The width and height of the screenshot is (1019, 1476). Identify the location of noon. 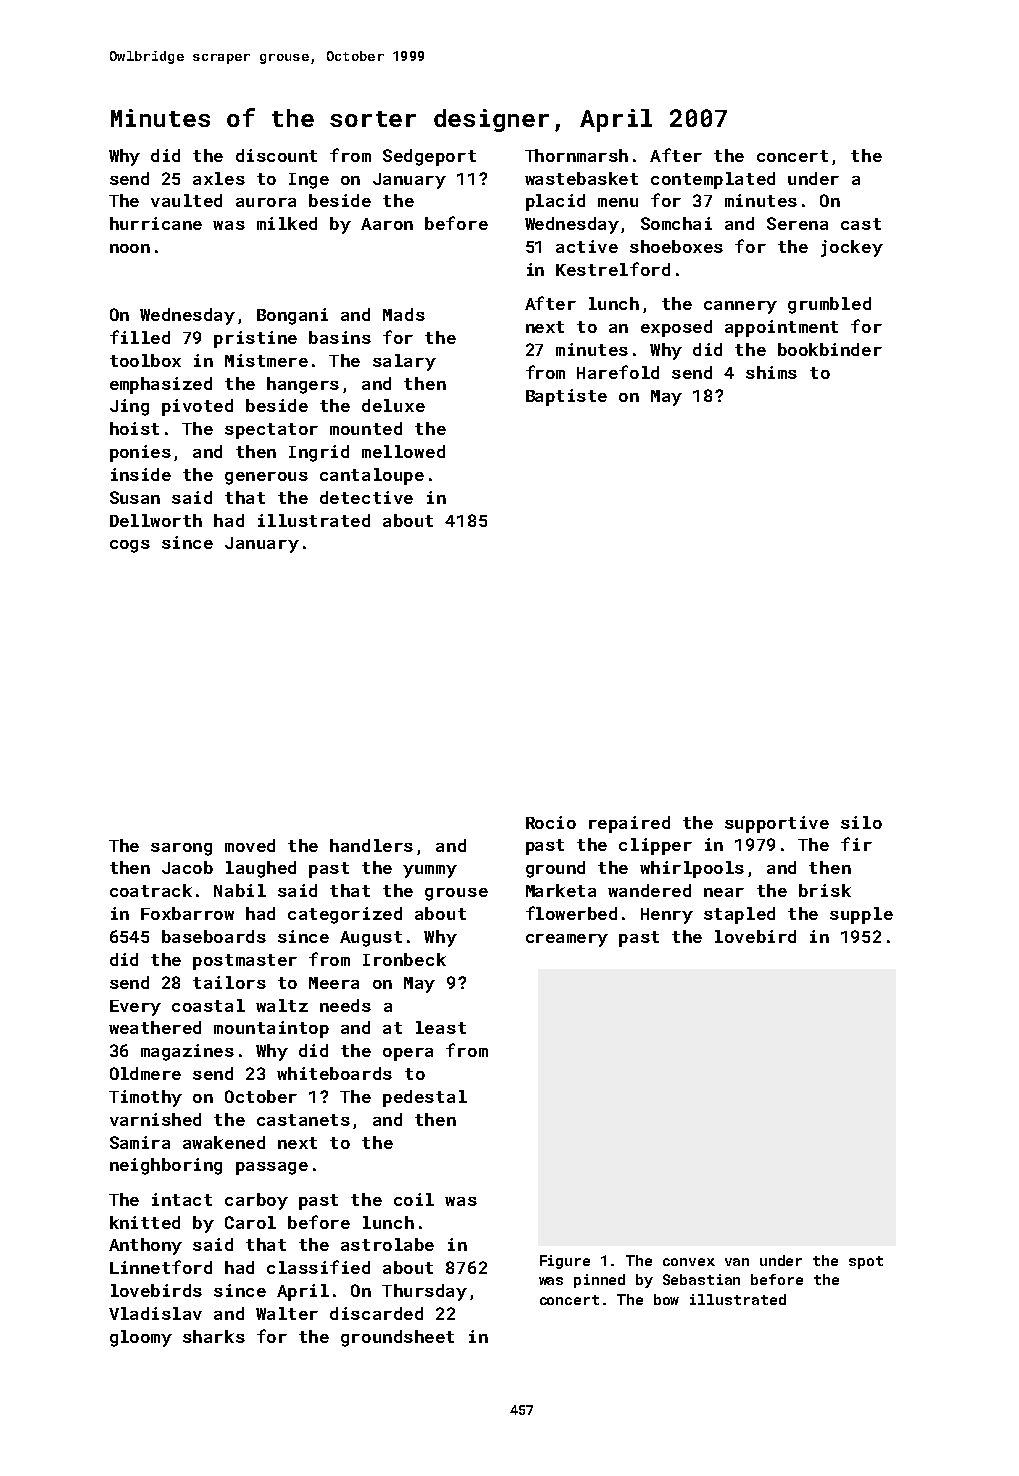
(130, 248).
